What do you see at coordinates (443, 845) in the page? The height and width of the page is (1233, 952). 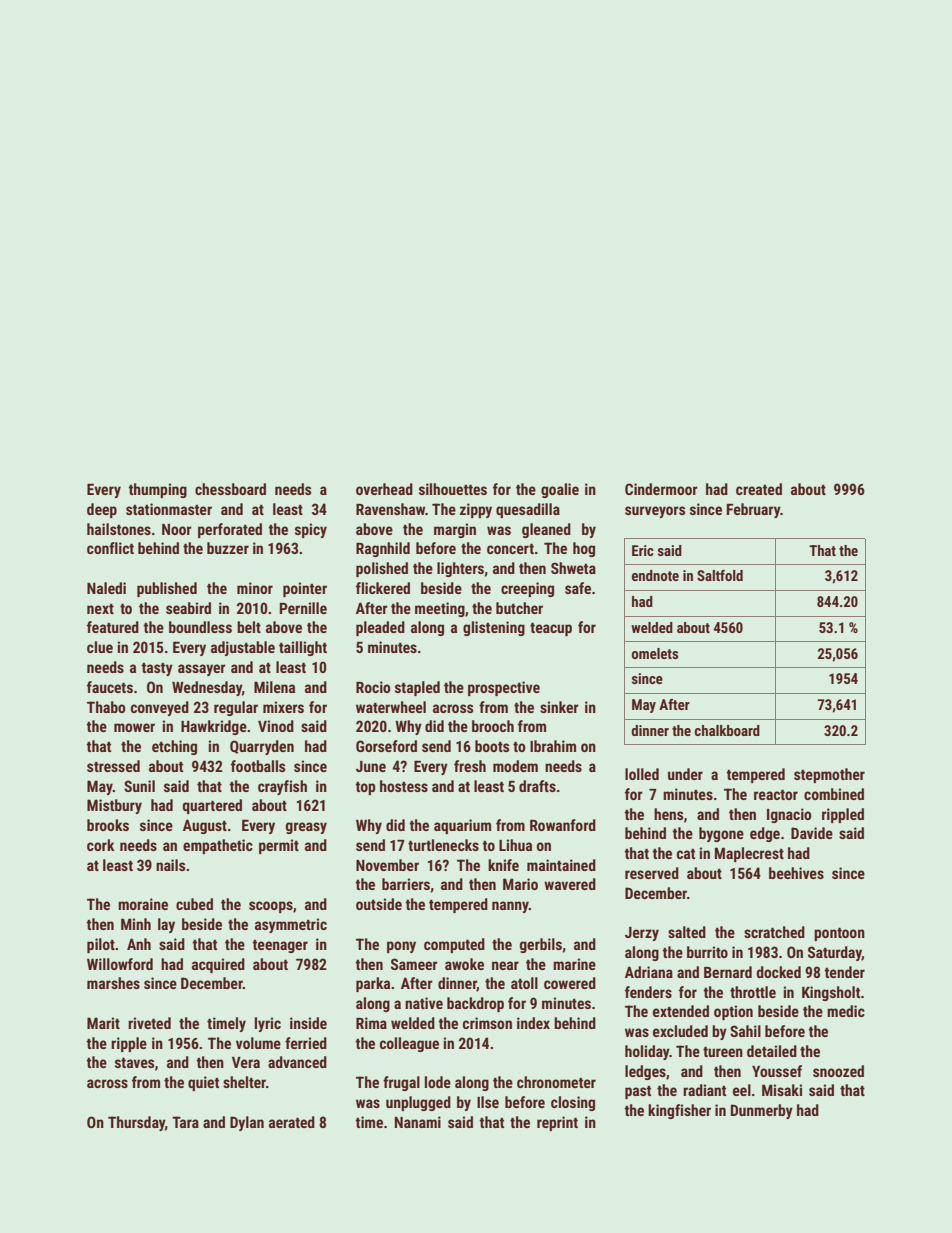 I see `turtlenecks` at bounding box center [443, 845].
